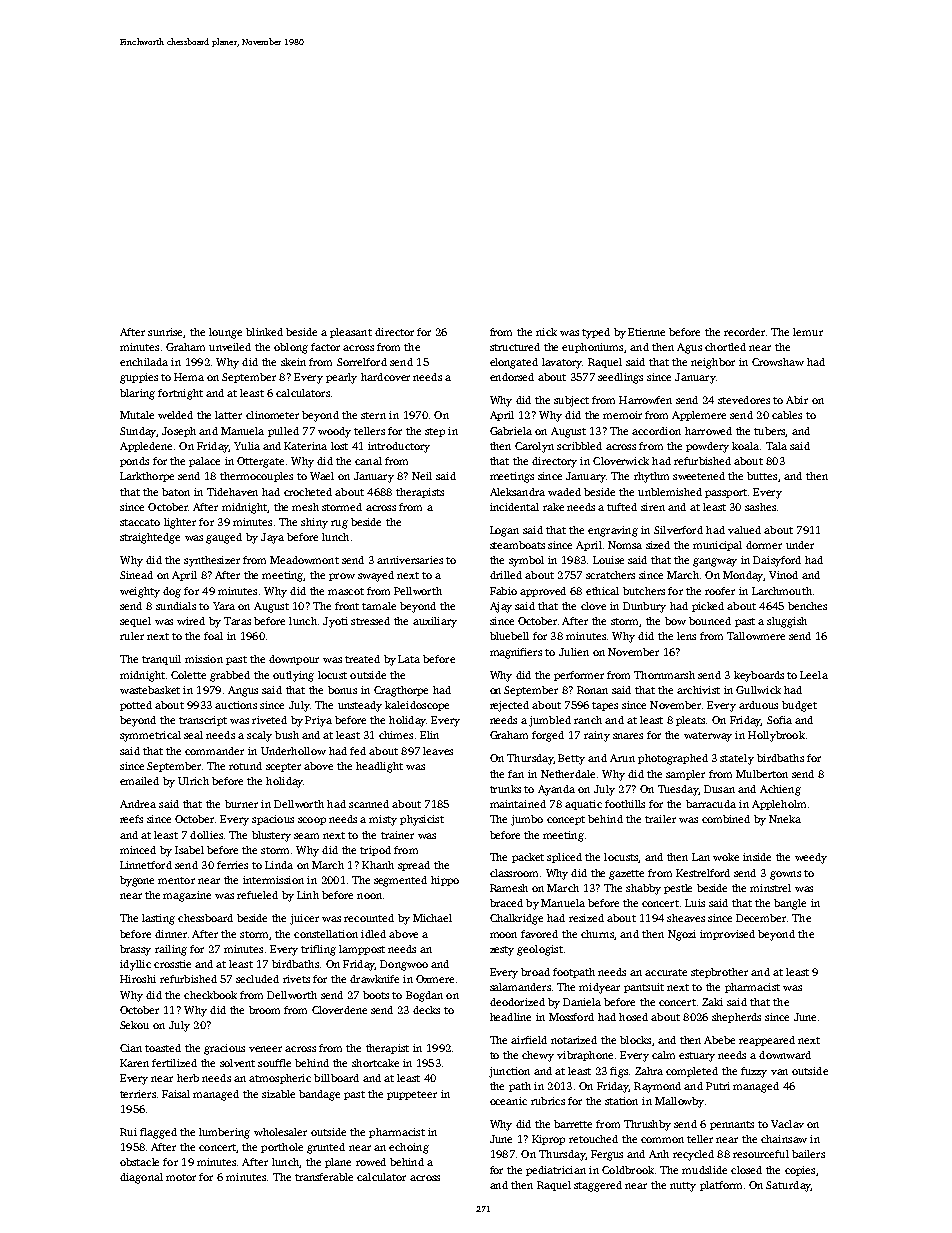 The width and height of the page is (952, 1233). I want to click on railing, so click(171, 950).
